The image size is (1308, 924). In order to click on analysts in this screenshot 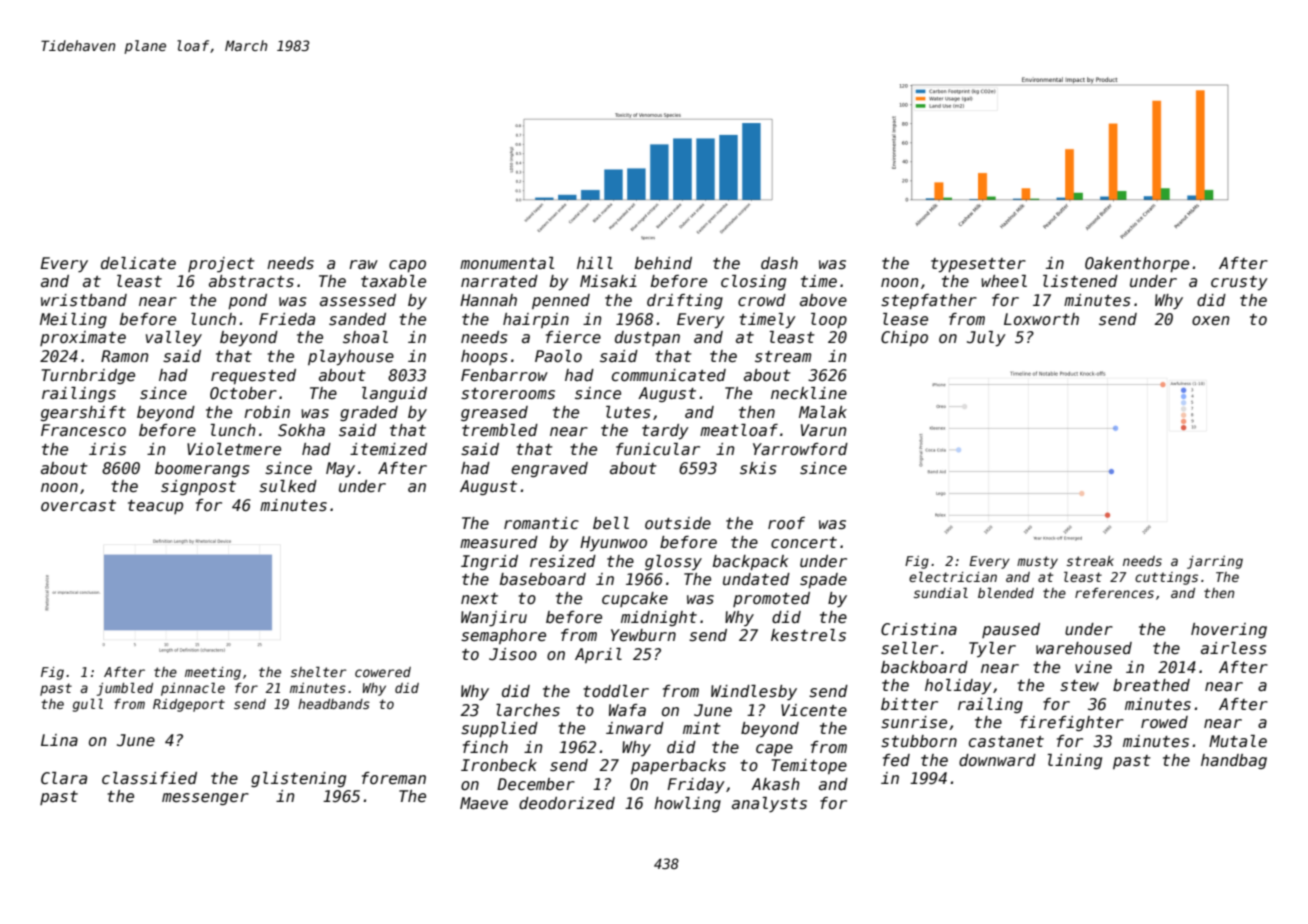, I will do `click(769, 804)`.
